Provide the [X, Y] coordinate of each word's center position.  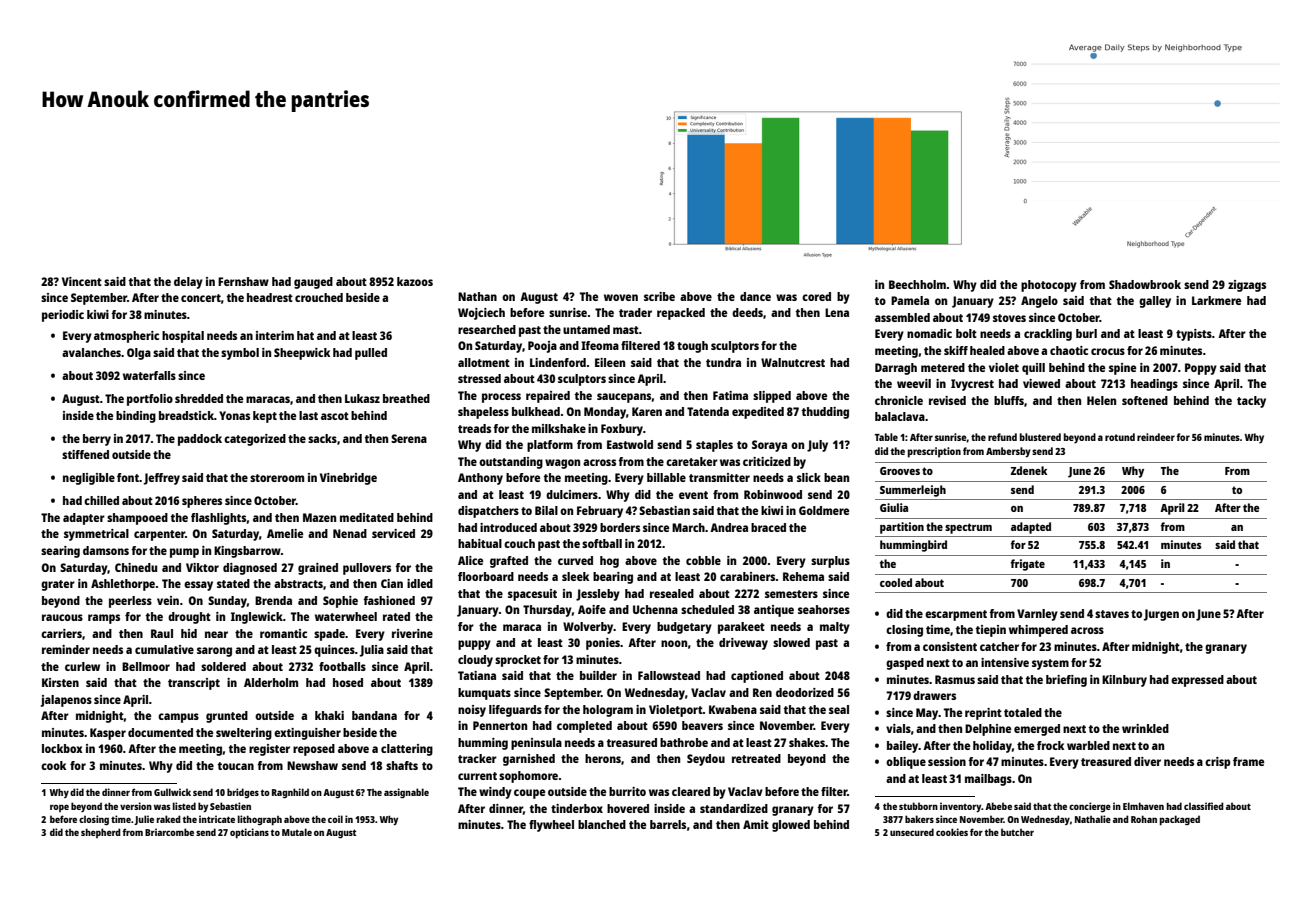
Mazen [319, 517]
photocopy [1049, 286]
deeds [747, 312]
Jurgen [1161, 615]
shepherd [101, 833]
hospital [183, 337]
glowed [791, 826]
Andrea [729, 527]
